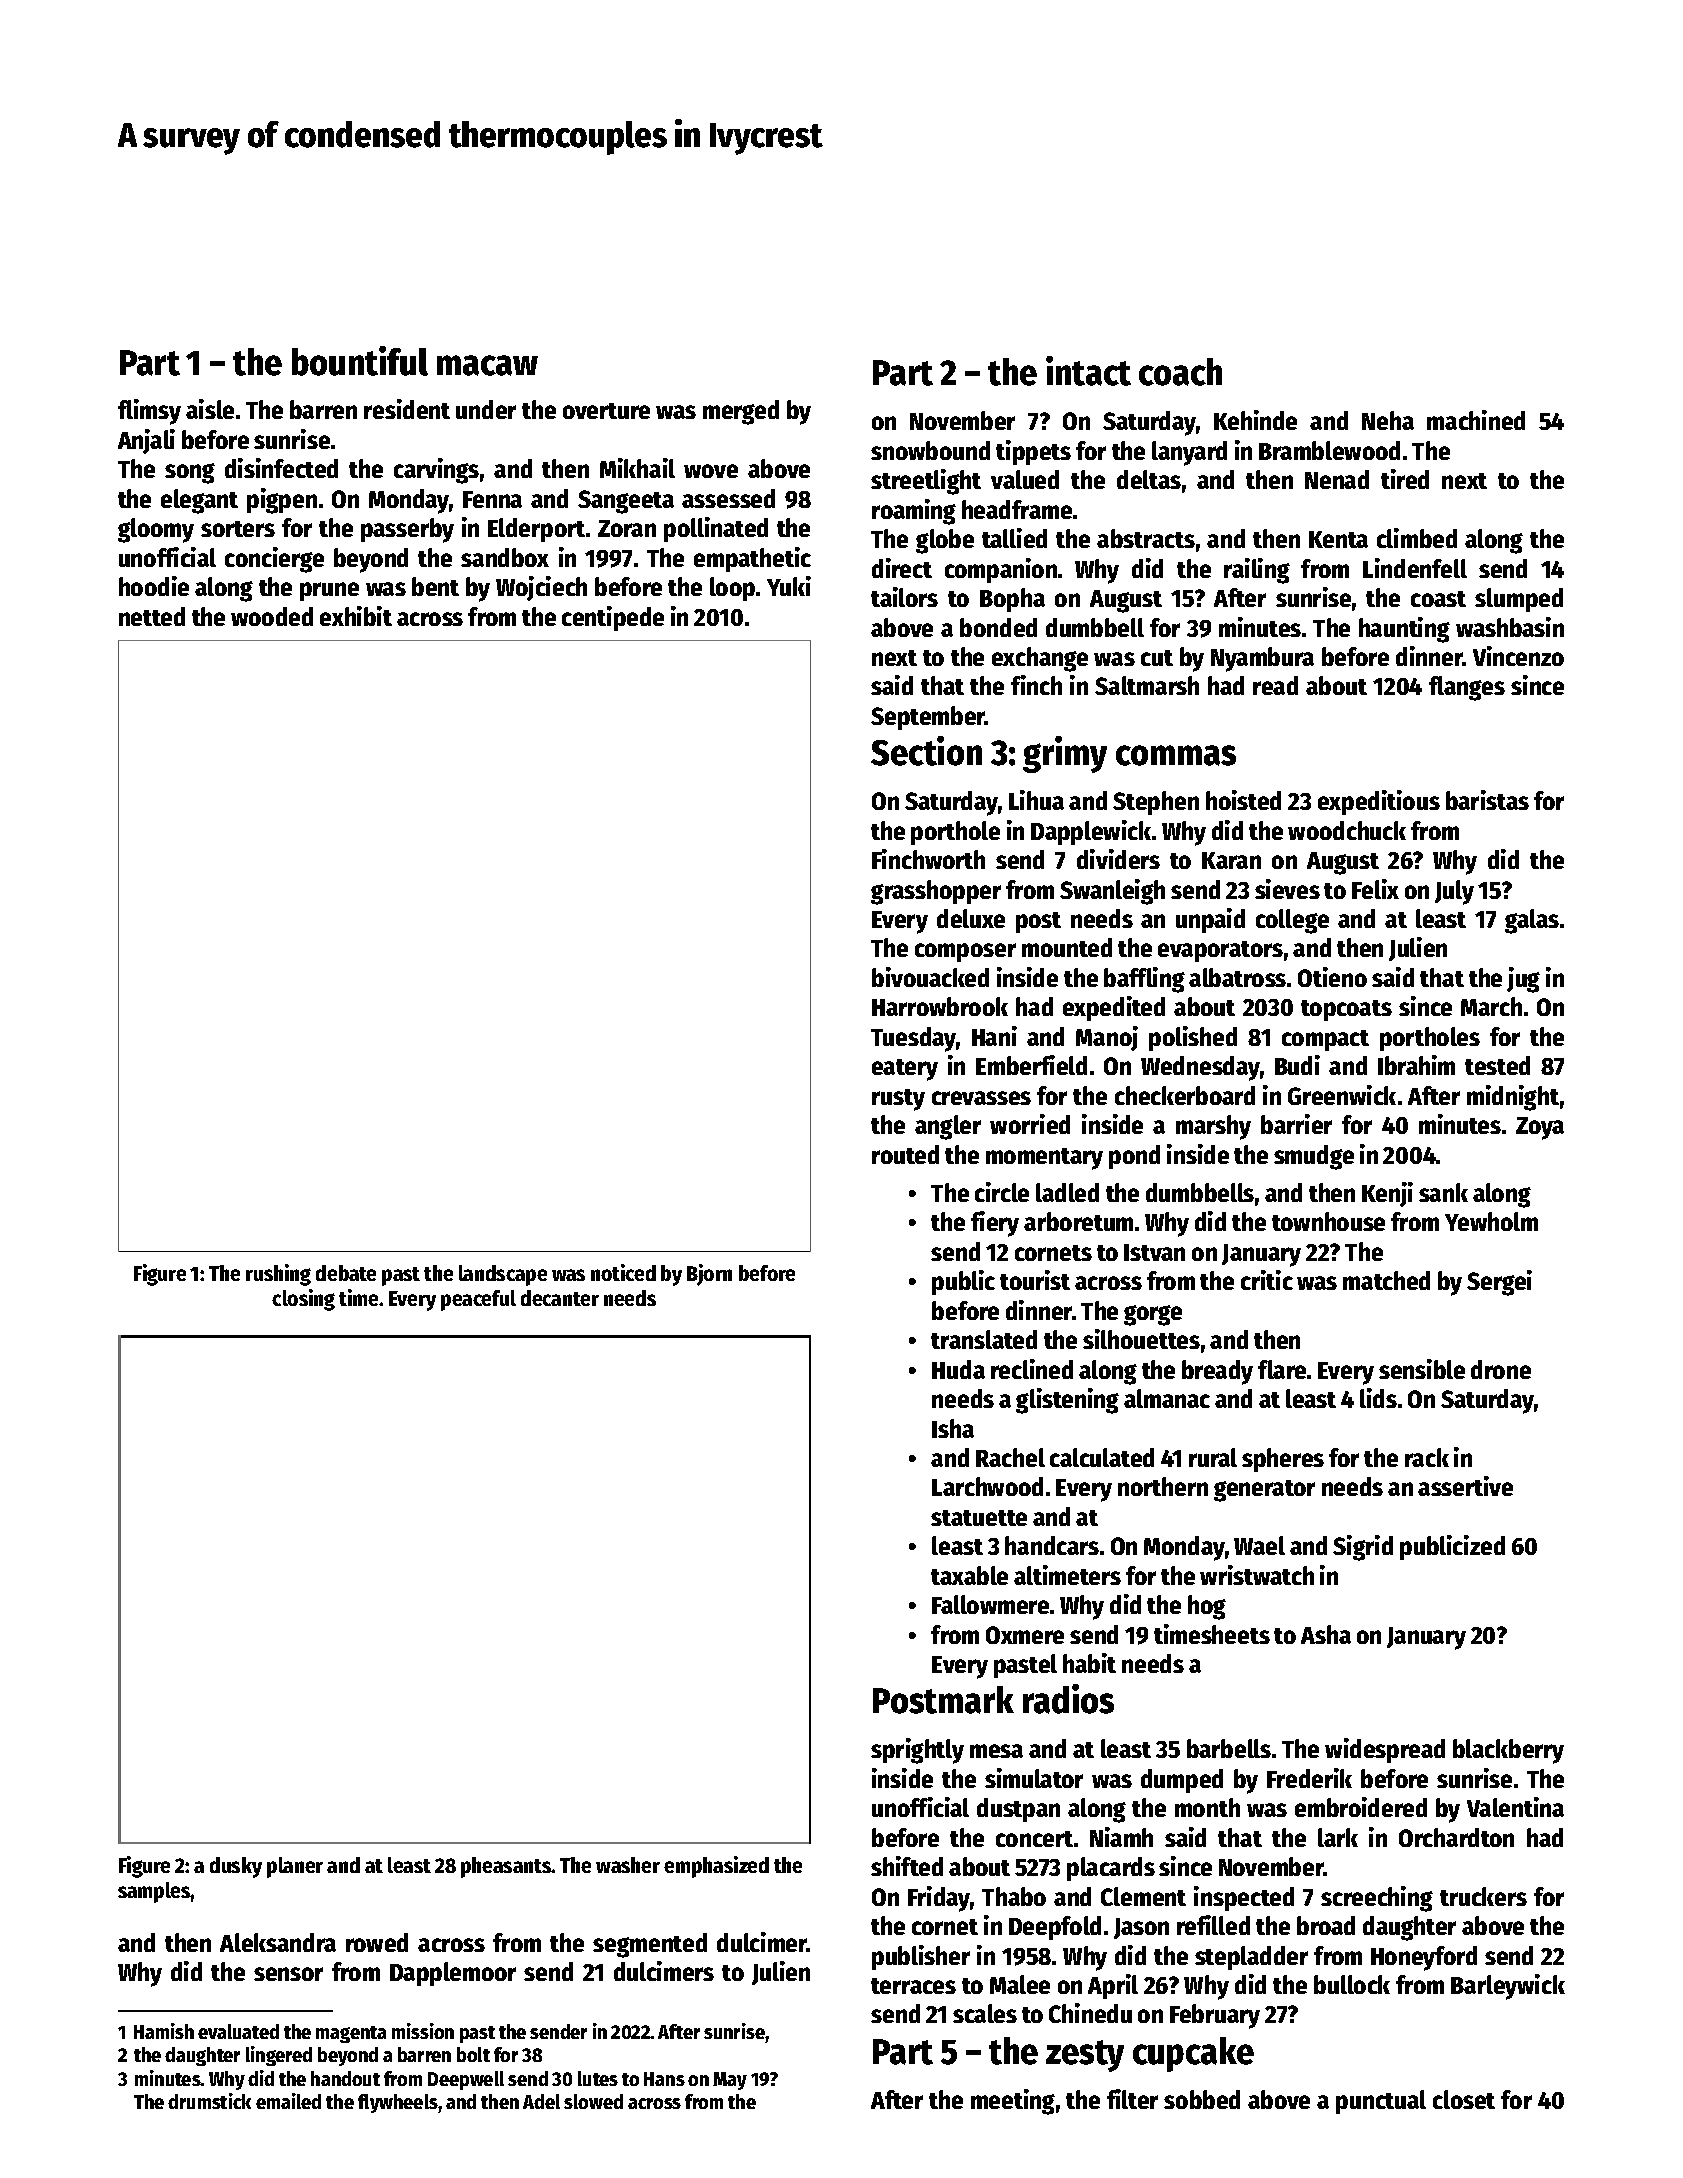 This screenshot has width=1683, height=2178. What do you see at coordinates (473, 2054) in the screenshot?
I see `bolt` at bounding box center [473, 2054].
